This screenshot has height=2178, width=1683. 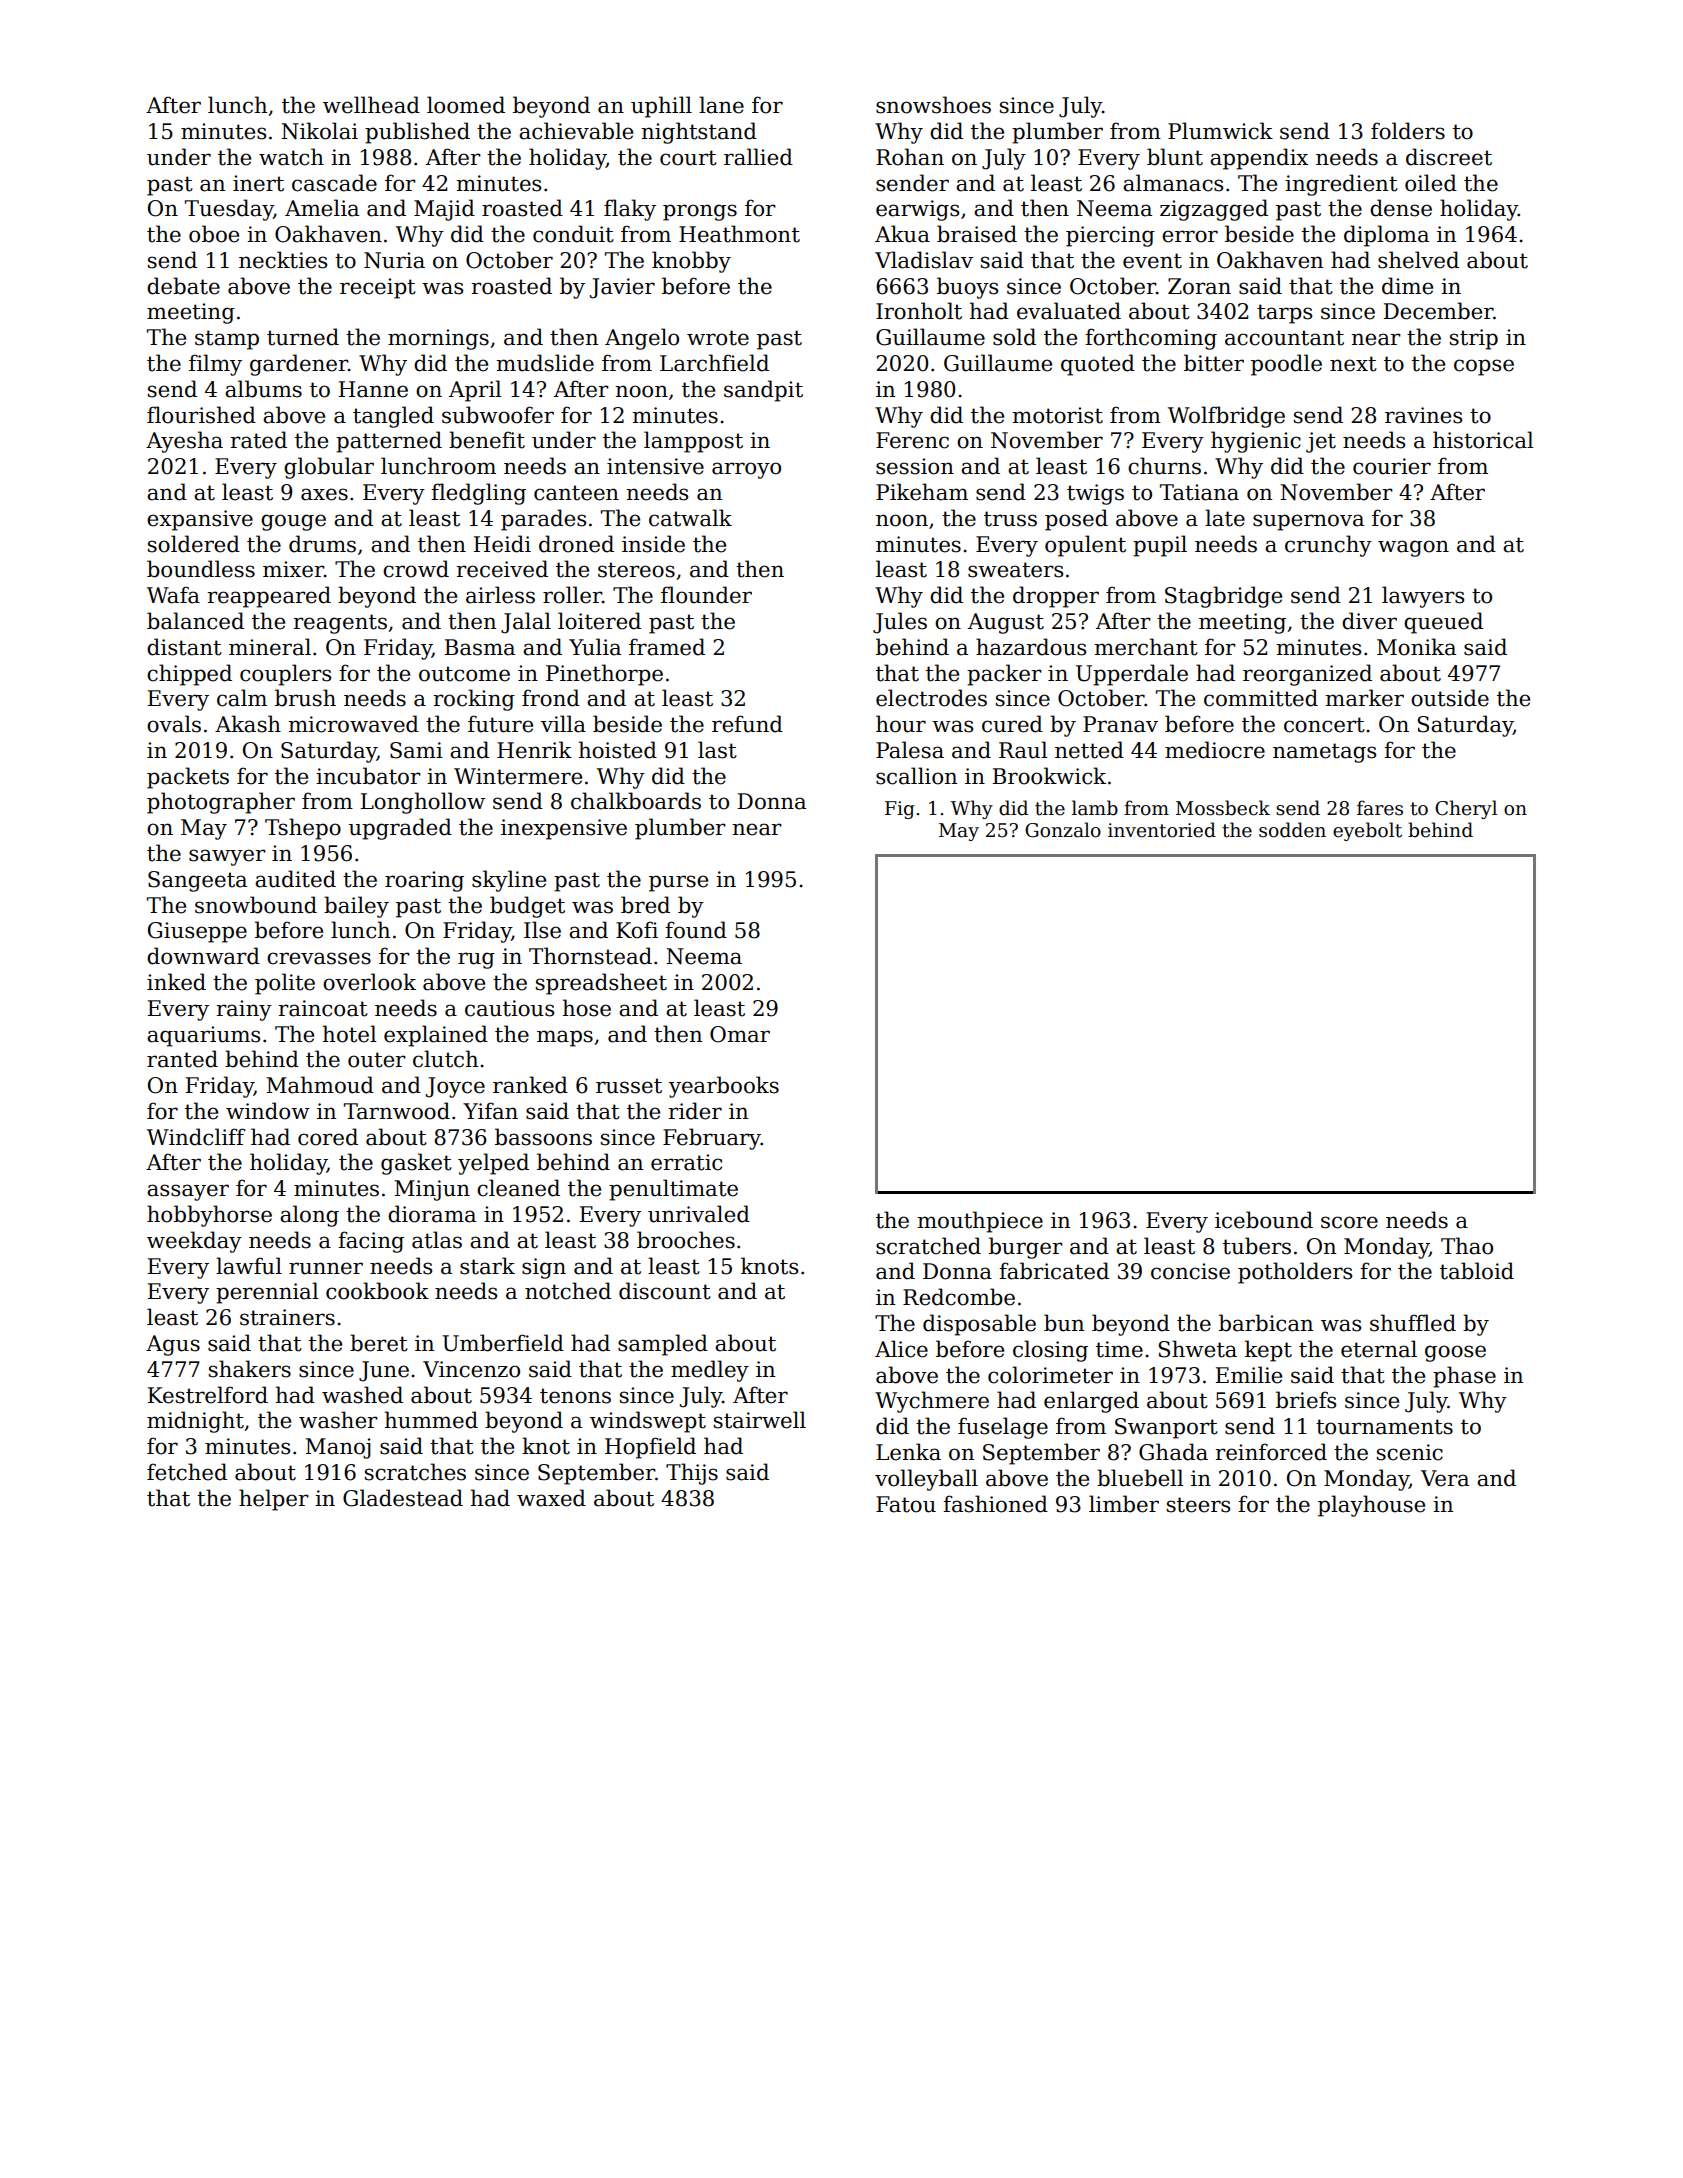 What do you see at coordinates (1367, 831) in the screenshot?
I see `eyebolt` at bounding box center [1367, 831].
